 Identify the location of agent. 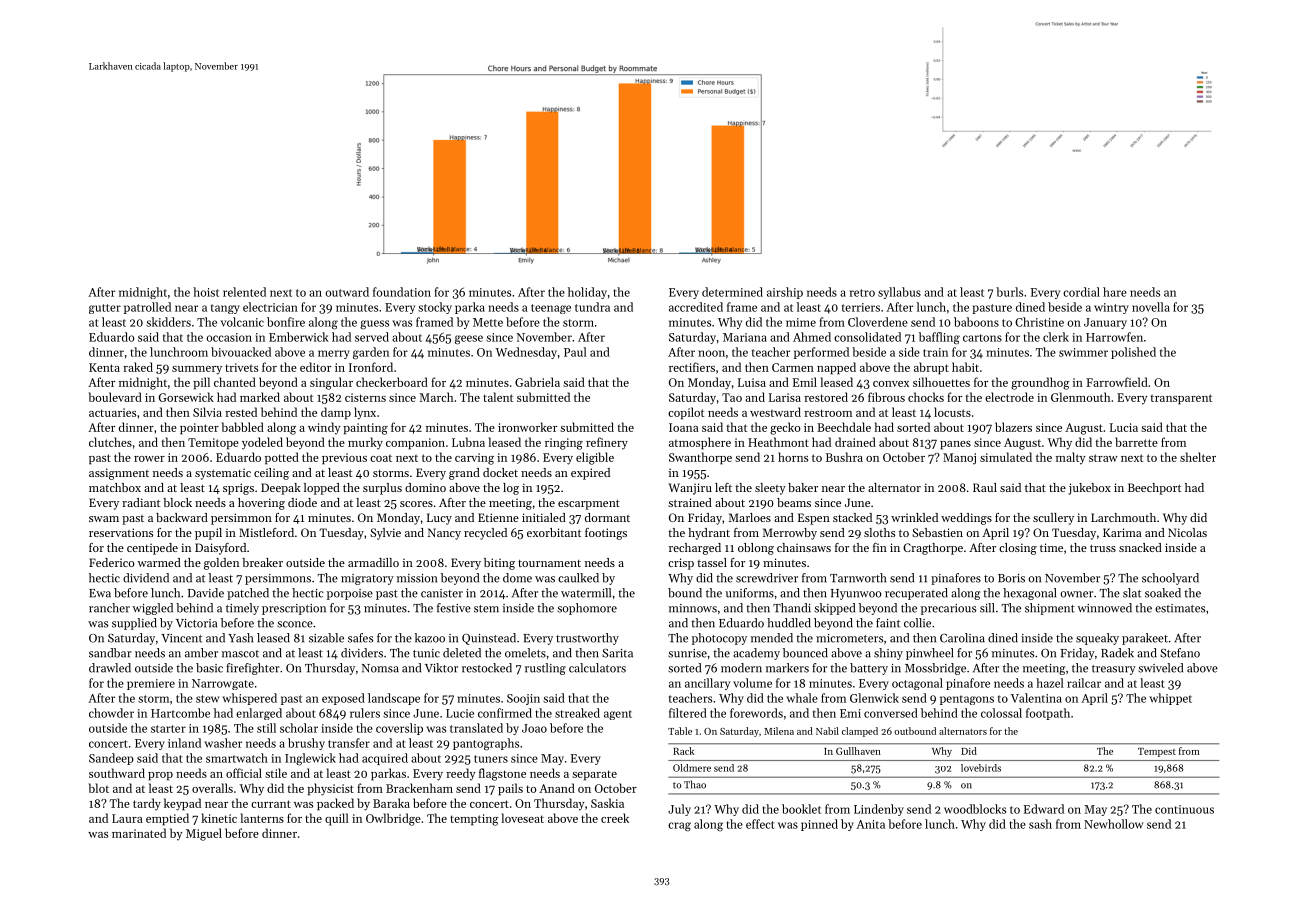
(618, 715).
